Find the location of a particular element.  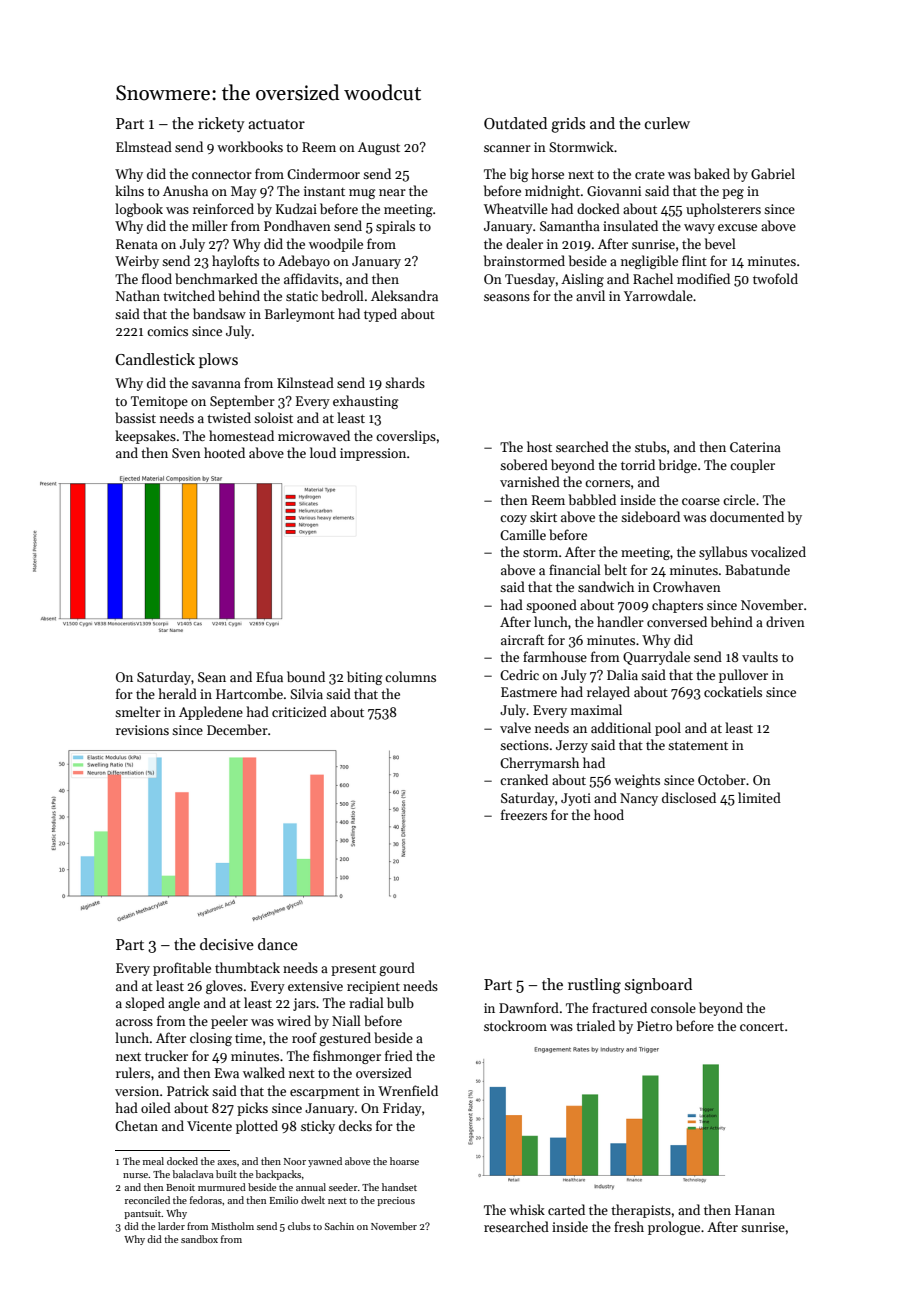

cozy is located at coordinates (513, 520).
